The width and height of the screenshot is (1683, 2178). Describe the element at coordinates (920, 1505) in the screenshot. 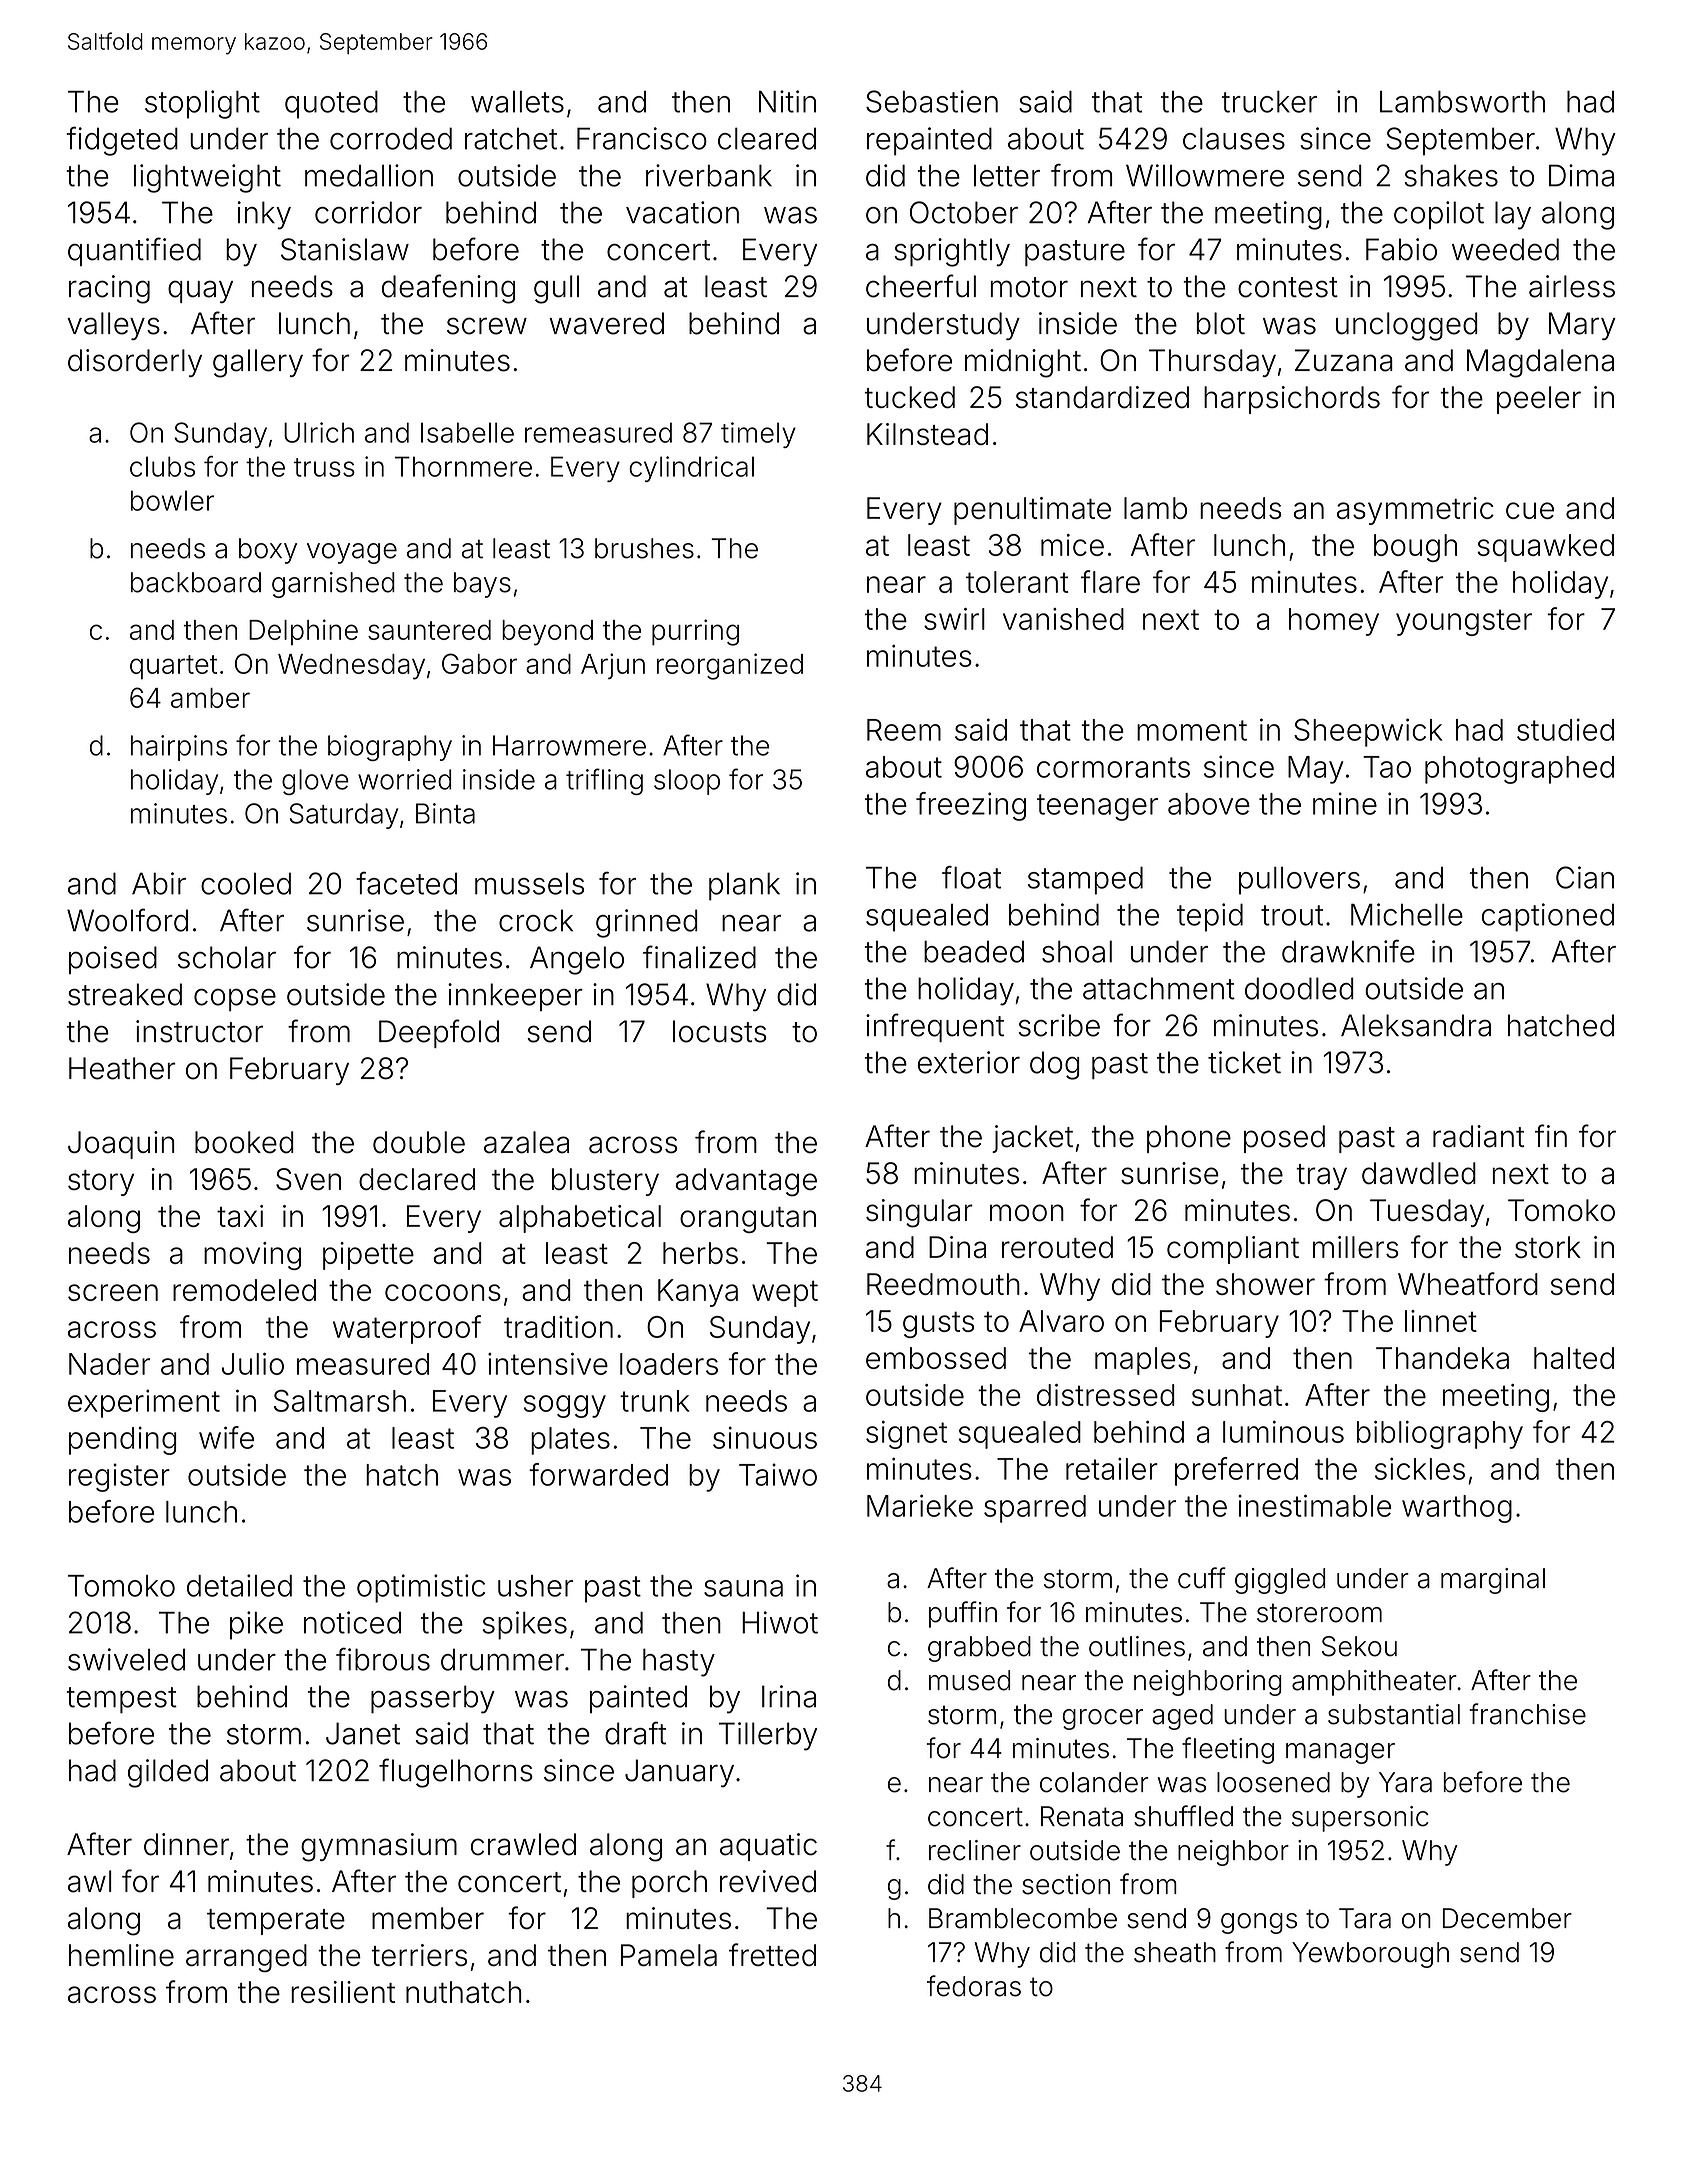

I see `Marieke` at that location.
